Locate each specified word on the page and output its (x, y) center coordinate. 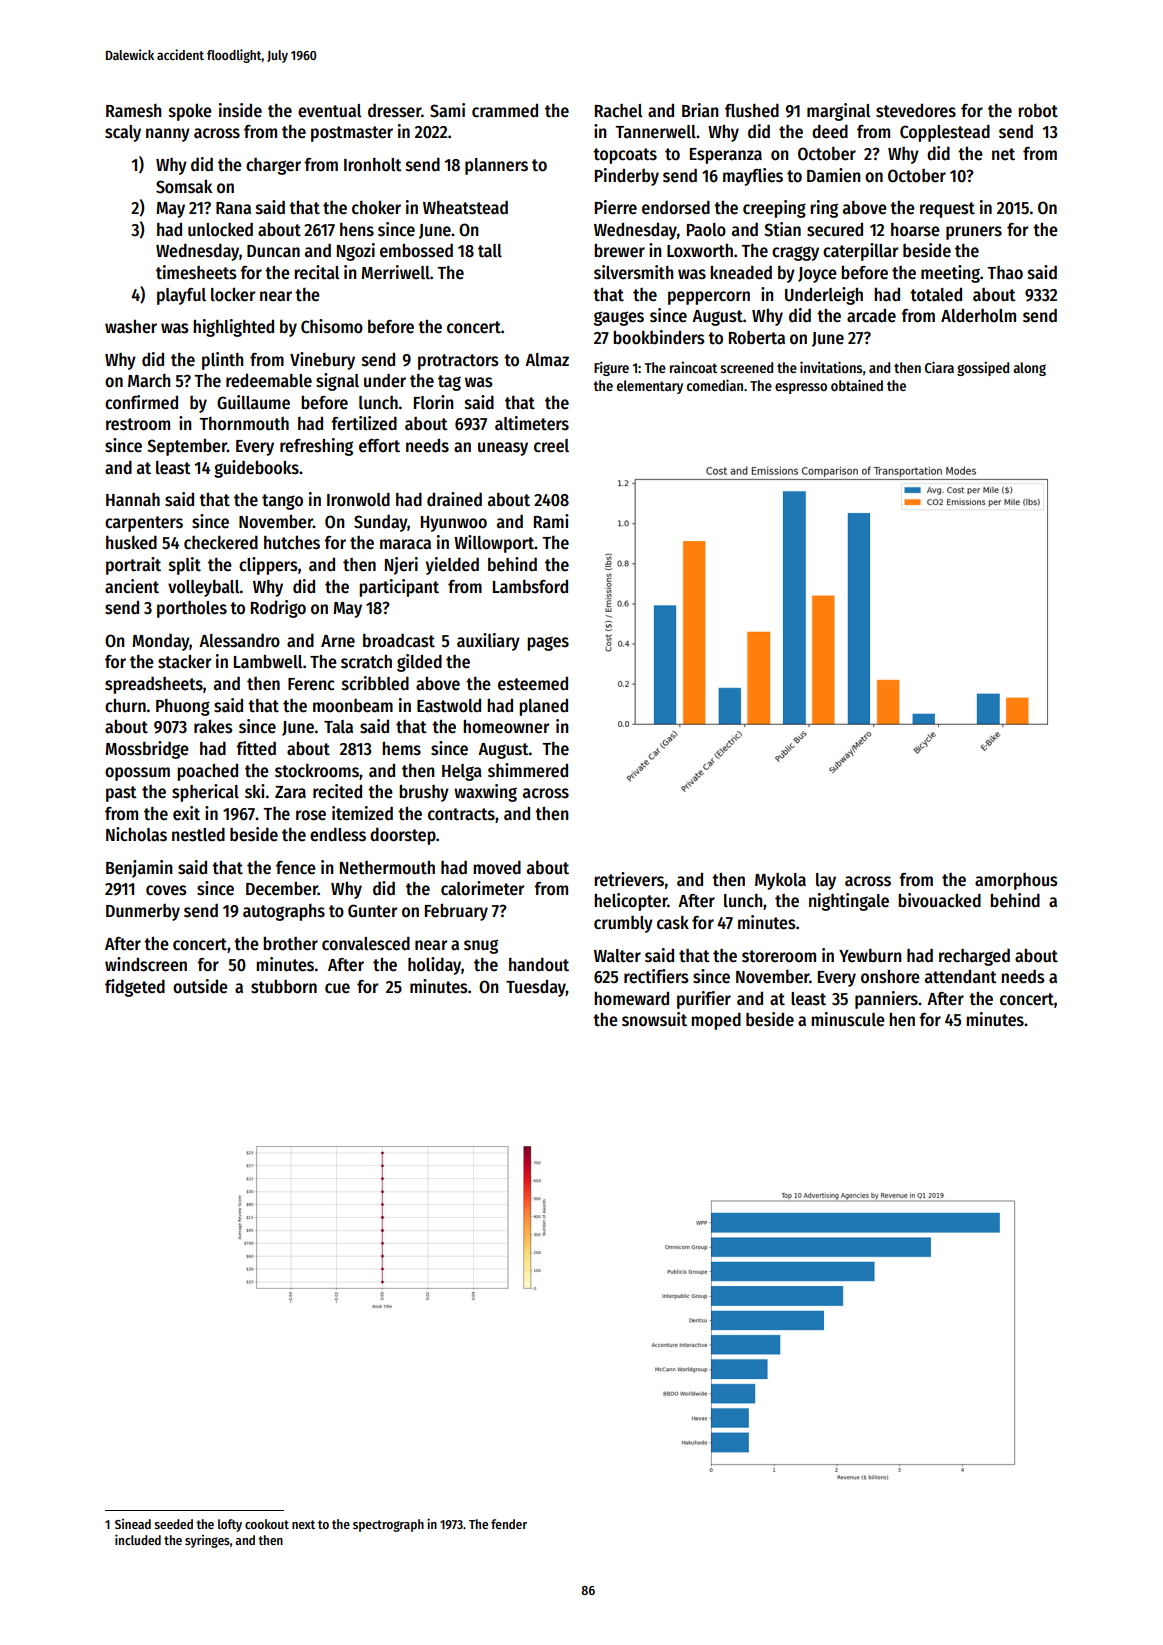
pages (548, 643)
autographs (284, 912)
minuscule (848, 1019)
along (1029, 369)
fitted (256, 748)
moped (716, 1021)
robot (1038, 110)
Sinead (133, 1524)
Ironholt (373, 165)
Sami (447, 110)
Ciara (939, 367)
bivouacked (939, 900)
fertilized (364, 423)
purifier (704, 1000)
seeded (173, 1524)
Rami (551, 521)
